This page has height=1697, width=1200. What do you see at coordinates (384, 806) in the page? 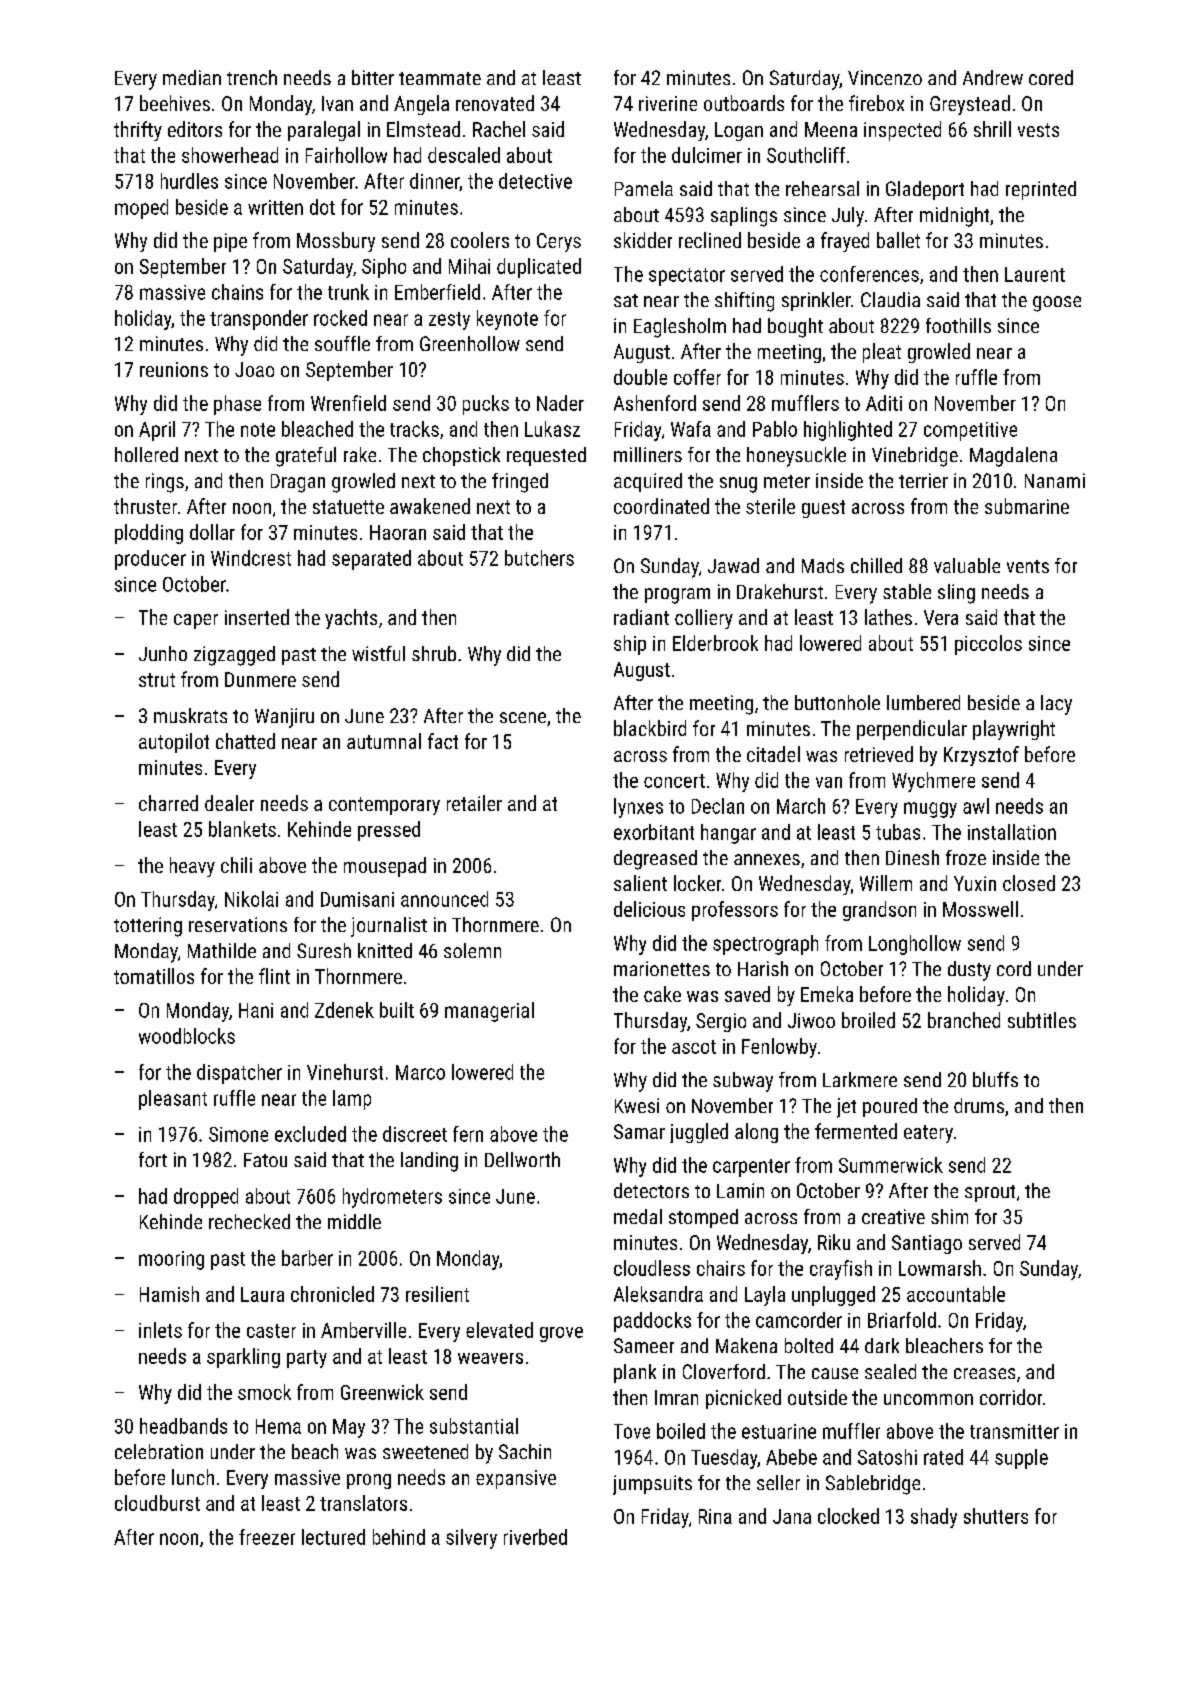
I see `contemporary` at bounding box center [384, 806].
